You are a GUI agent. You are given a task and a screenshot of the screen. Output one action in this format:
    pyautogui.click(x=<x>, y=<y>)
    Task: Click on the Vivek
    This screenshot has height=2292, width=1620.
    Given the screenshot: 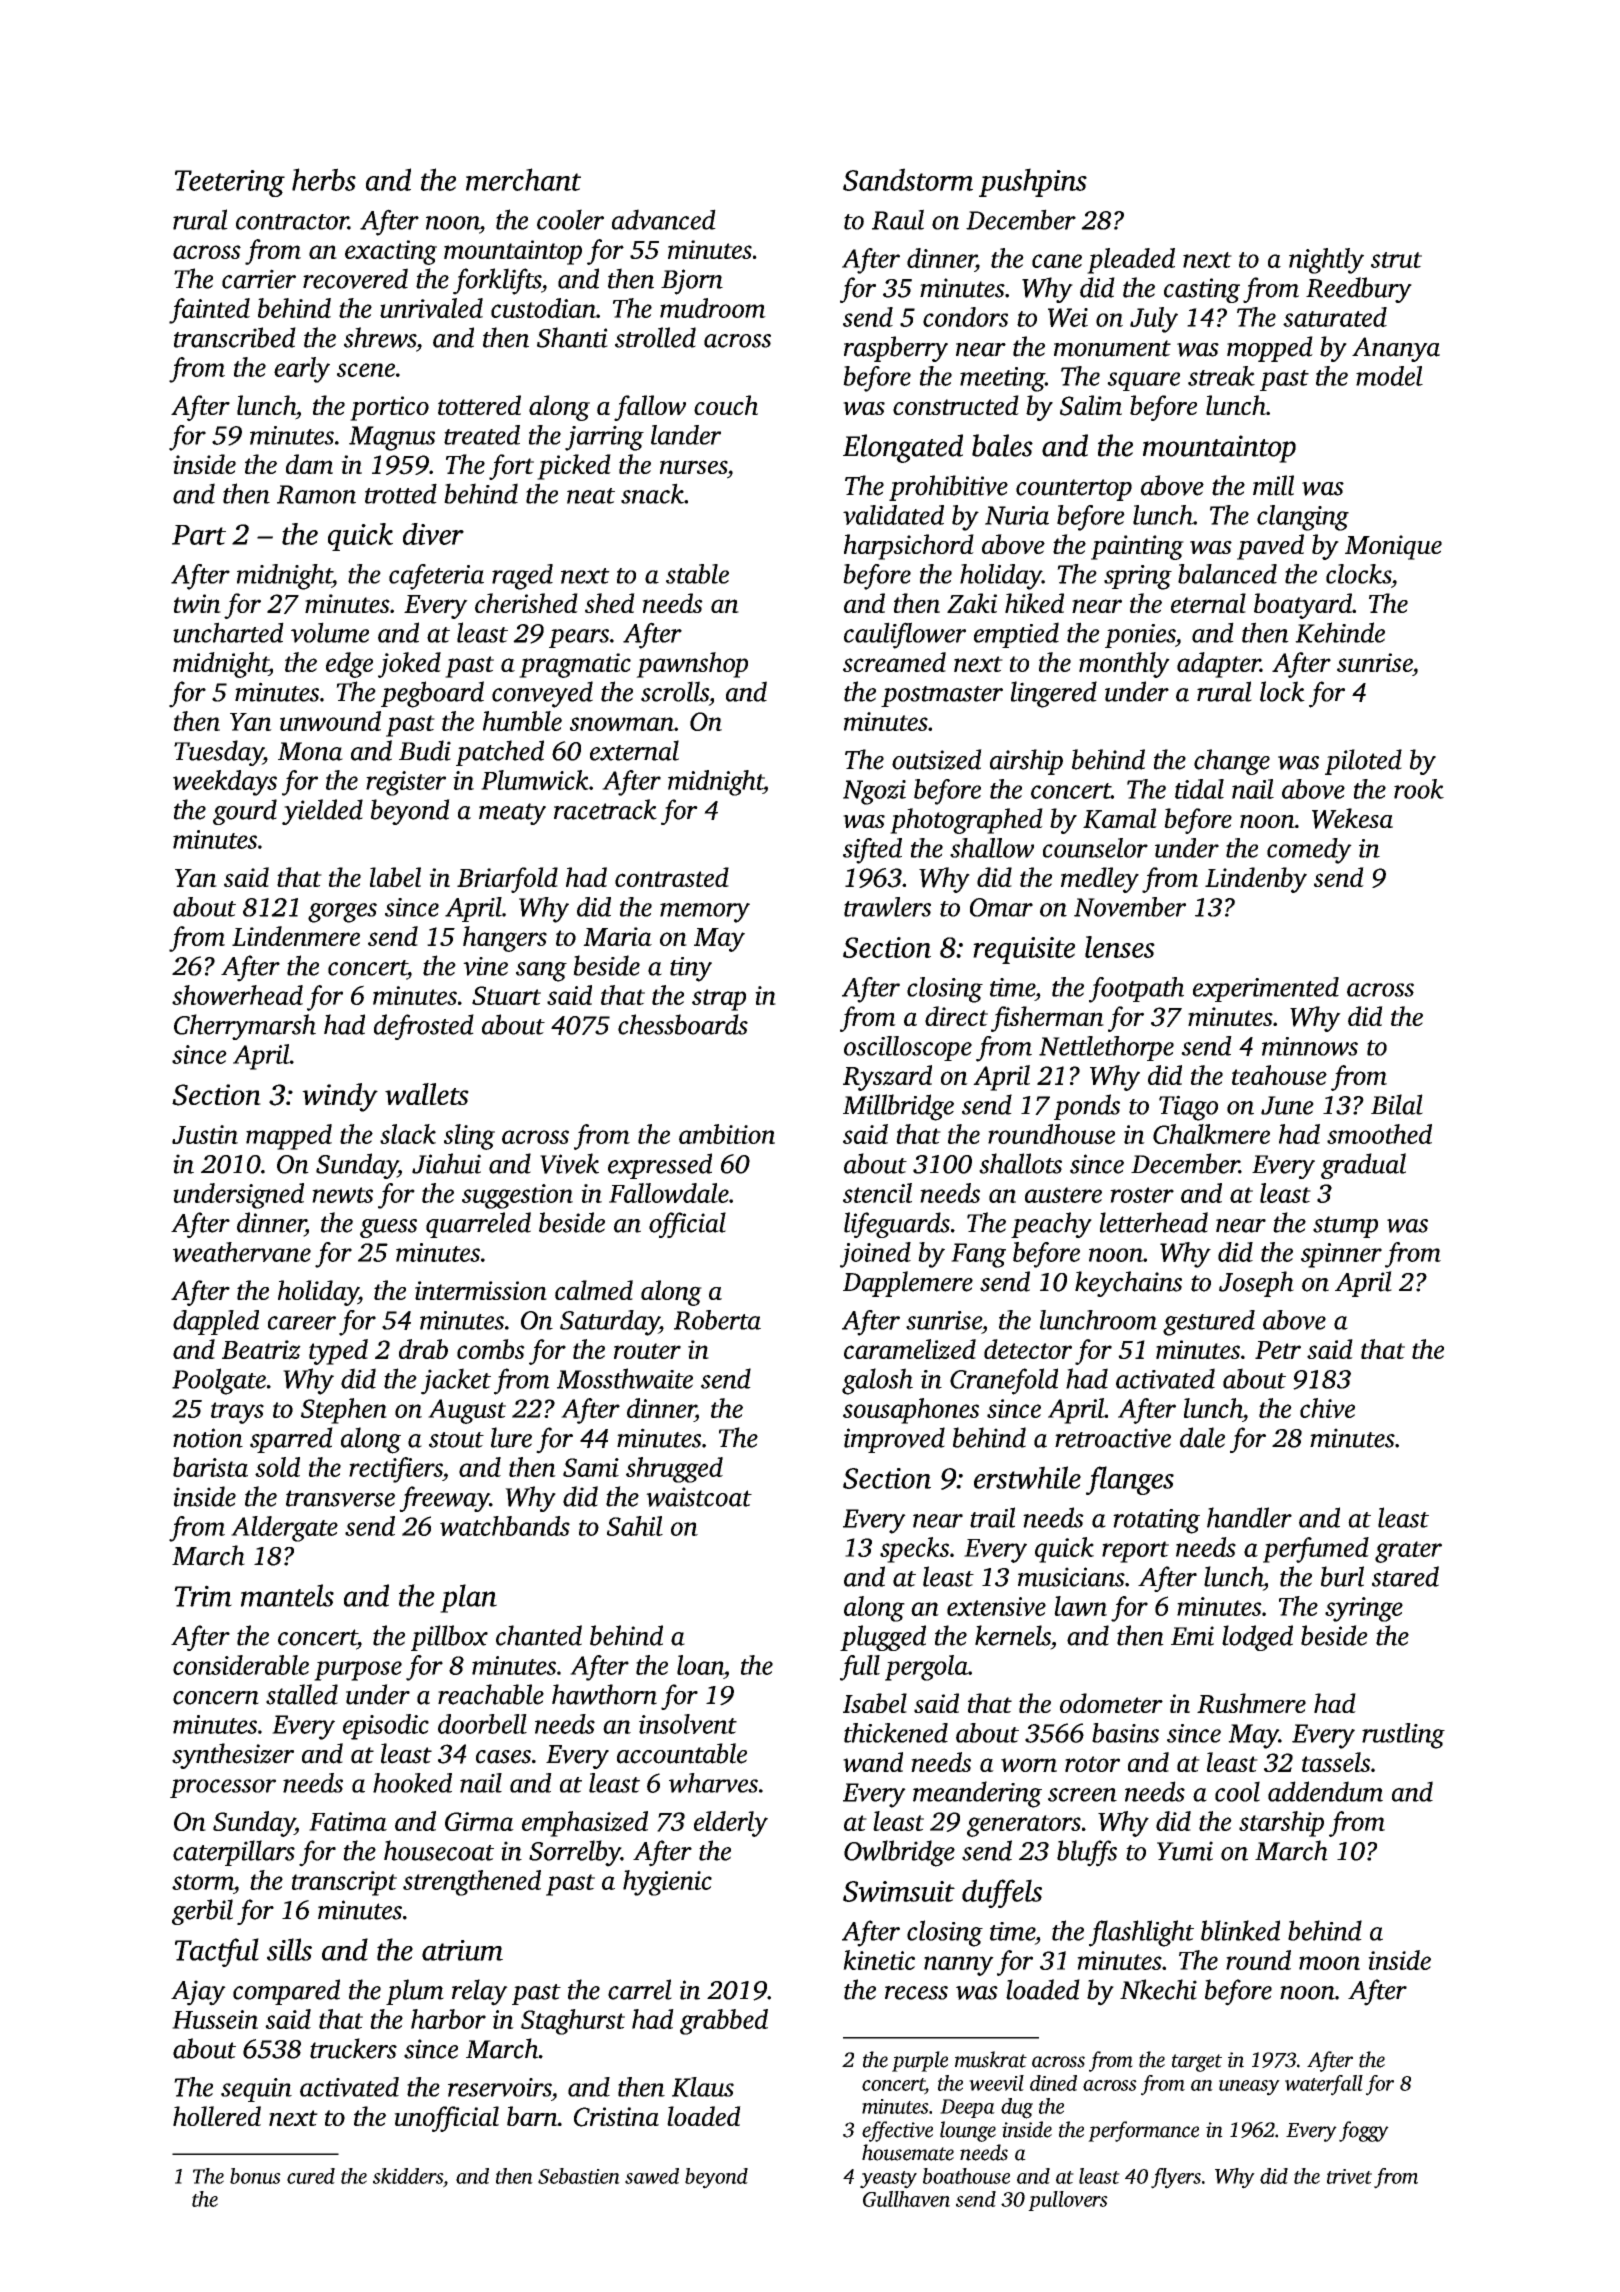 What is the action you would take?
    pyautogui.click(x=569, y=1163)
